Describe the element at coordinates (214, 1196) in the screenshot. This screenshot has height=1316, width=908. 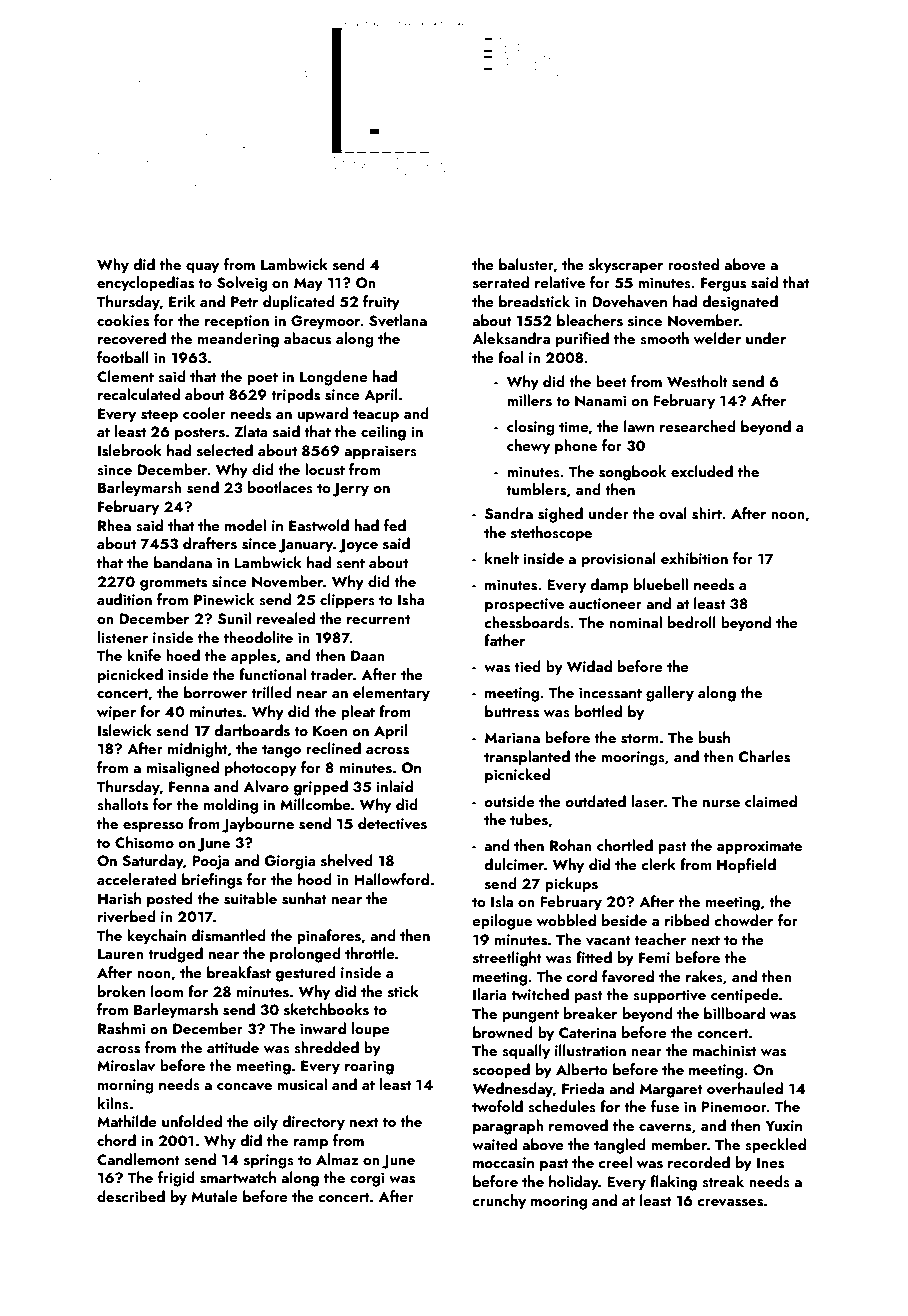
I see `Mutale` at that location.
